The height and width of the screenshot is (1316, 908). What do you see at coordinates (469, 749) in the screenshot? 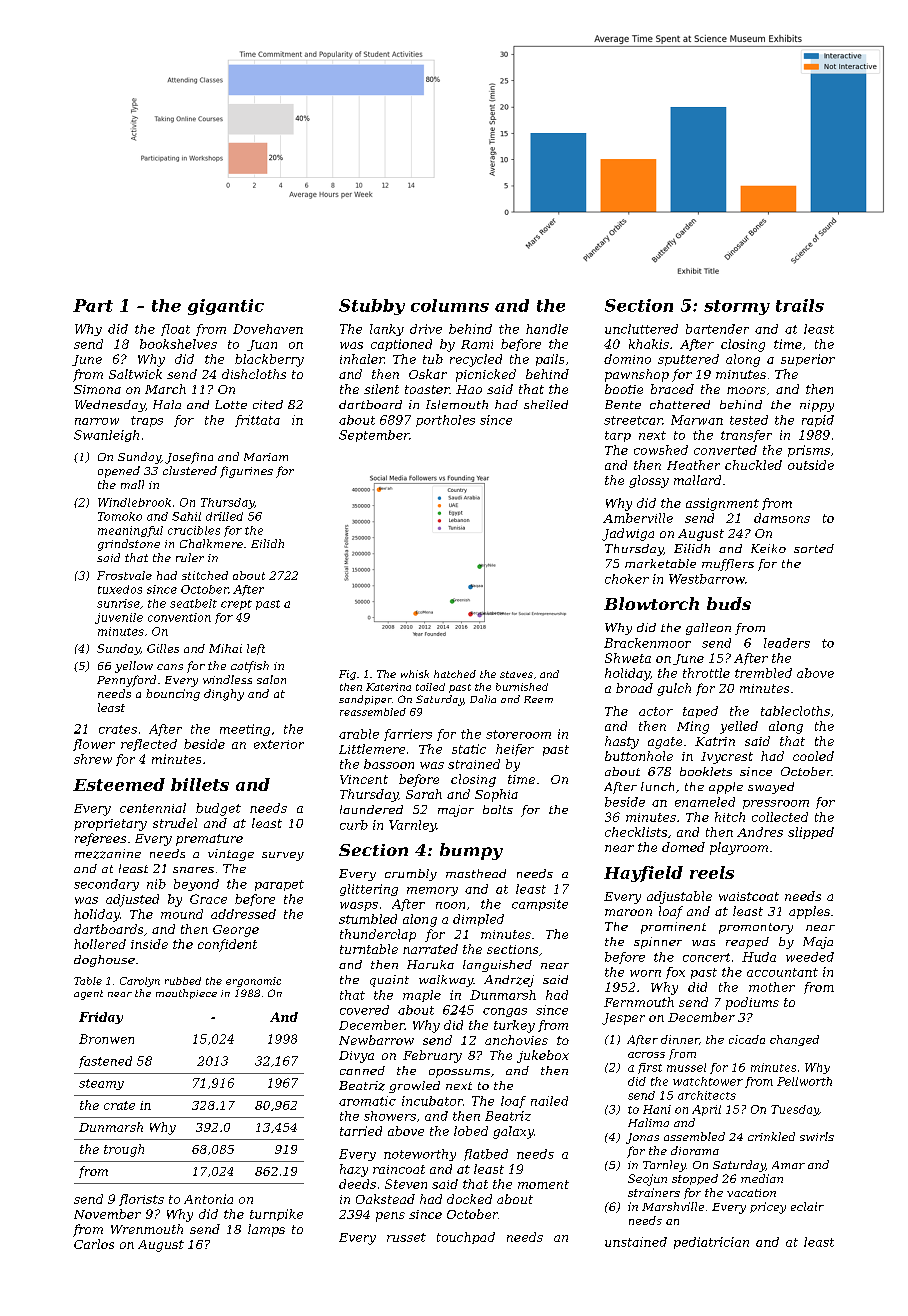
I see `static` at bounding box center [469, 749].
